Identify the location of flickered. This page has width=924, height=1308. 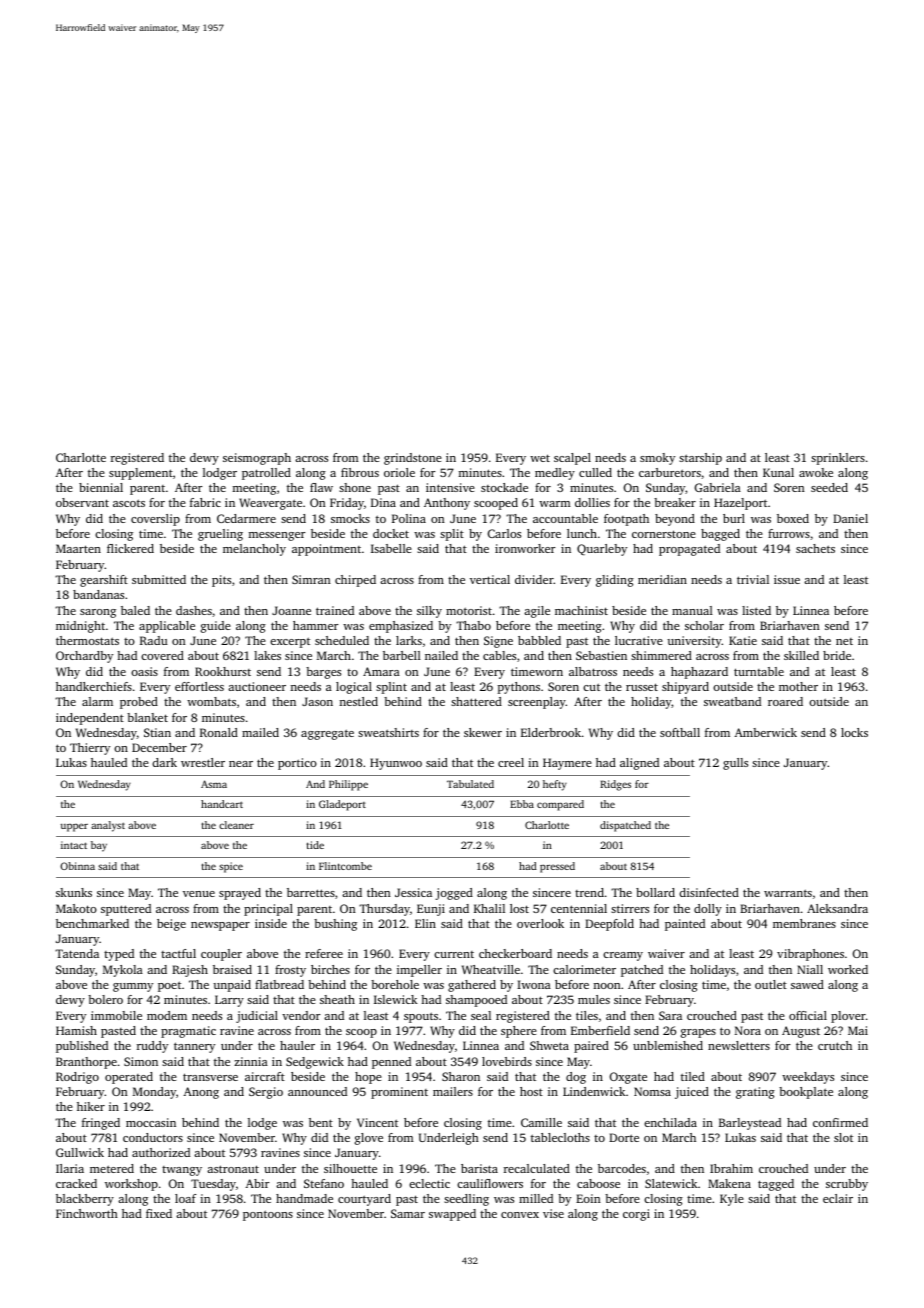
(130, 548).
